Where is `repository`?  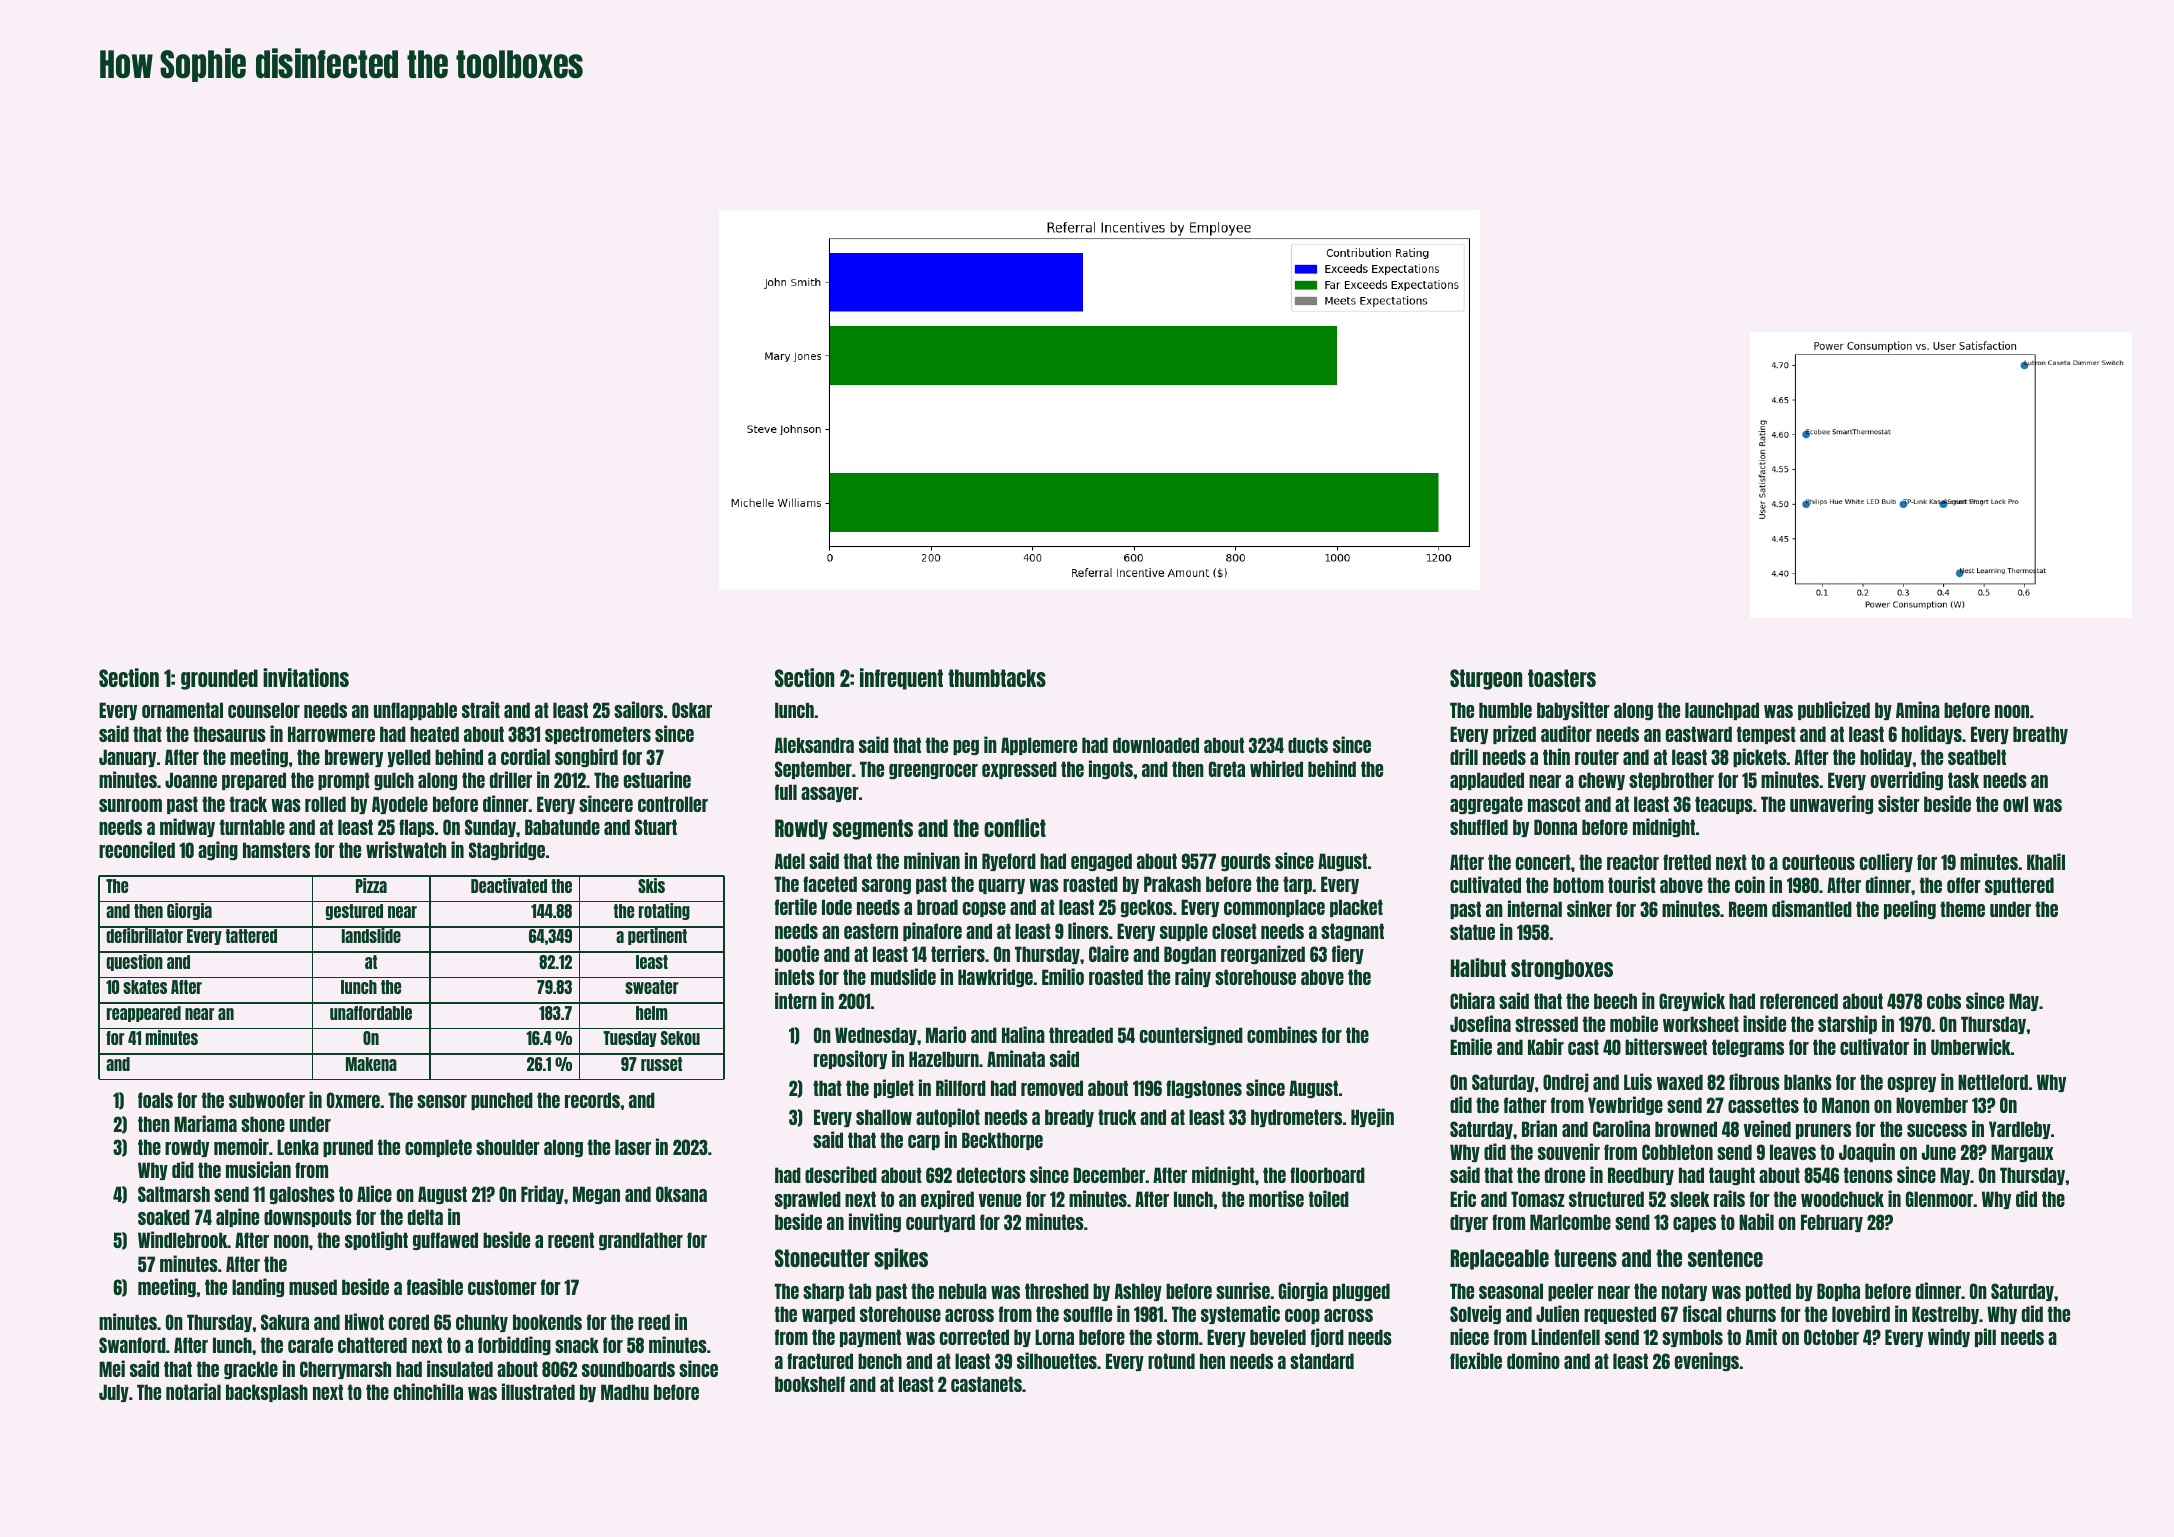 repository is located at coordinates (850, 1059).
